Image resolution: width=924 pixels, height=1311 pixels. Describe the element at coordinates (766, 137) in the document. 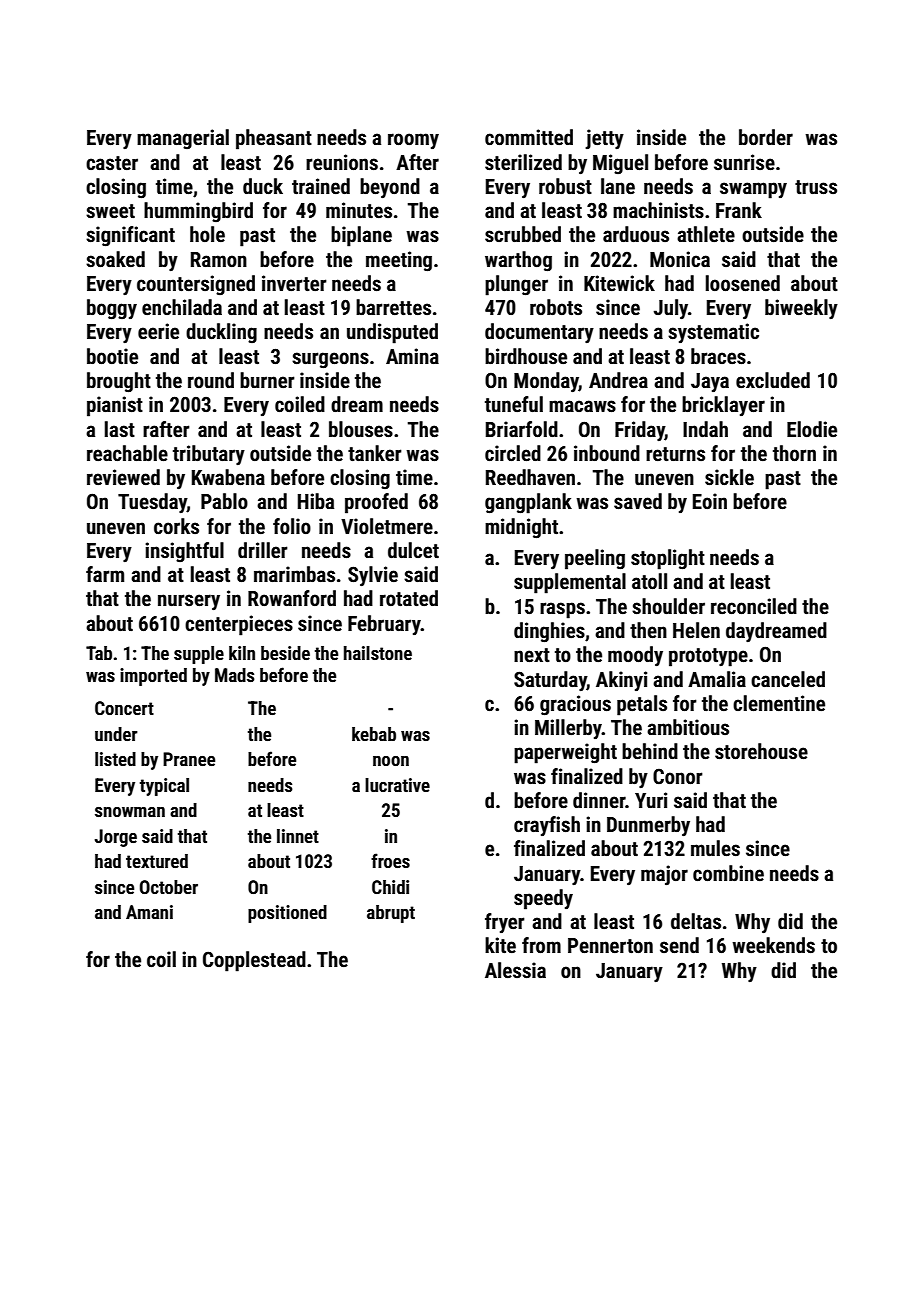

I see `border` at that location.
